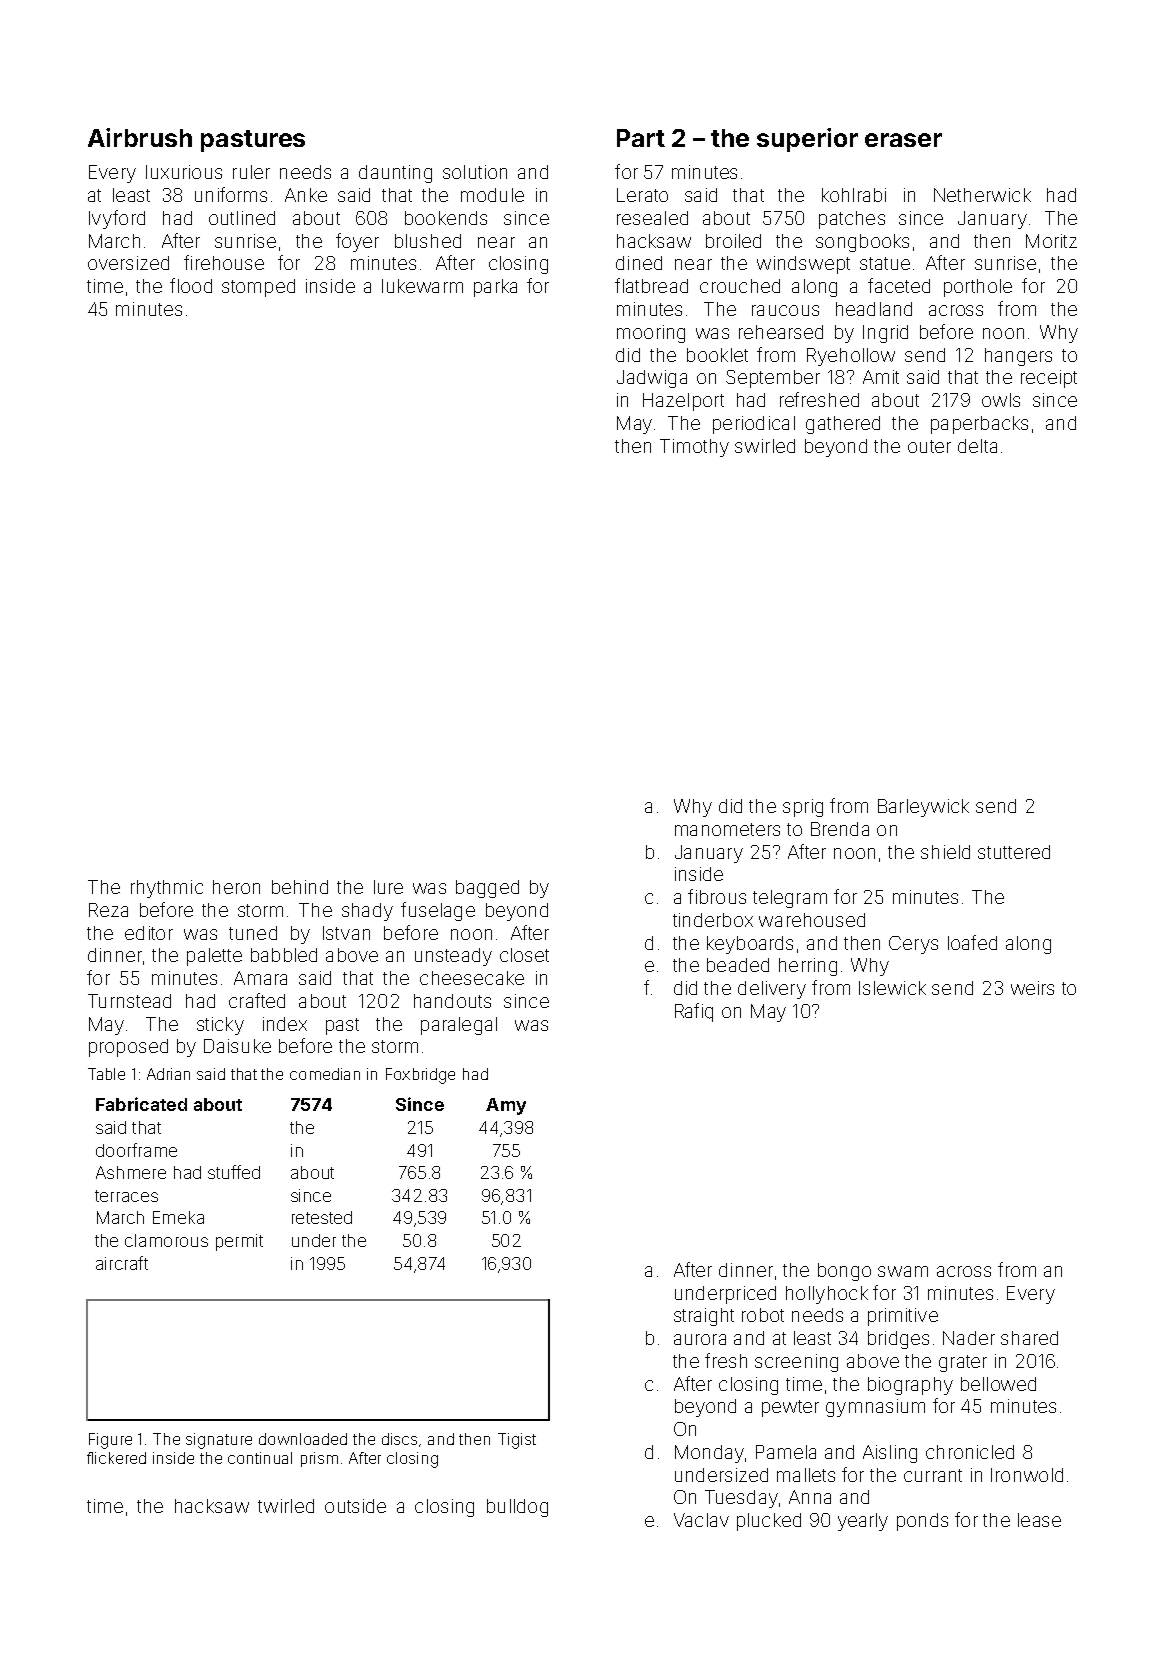 The height and width of the screenshot is (1654, 1165). Describe the element at coordinates (977, 446) in the screenshot. I see `delta` at that location.
